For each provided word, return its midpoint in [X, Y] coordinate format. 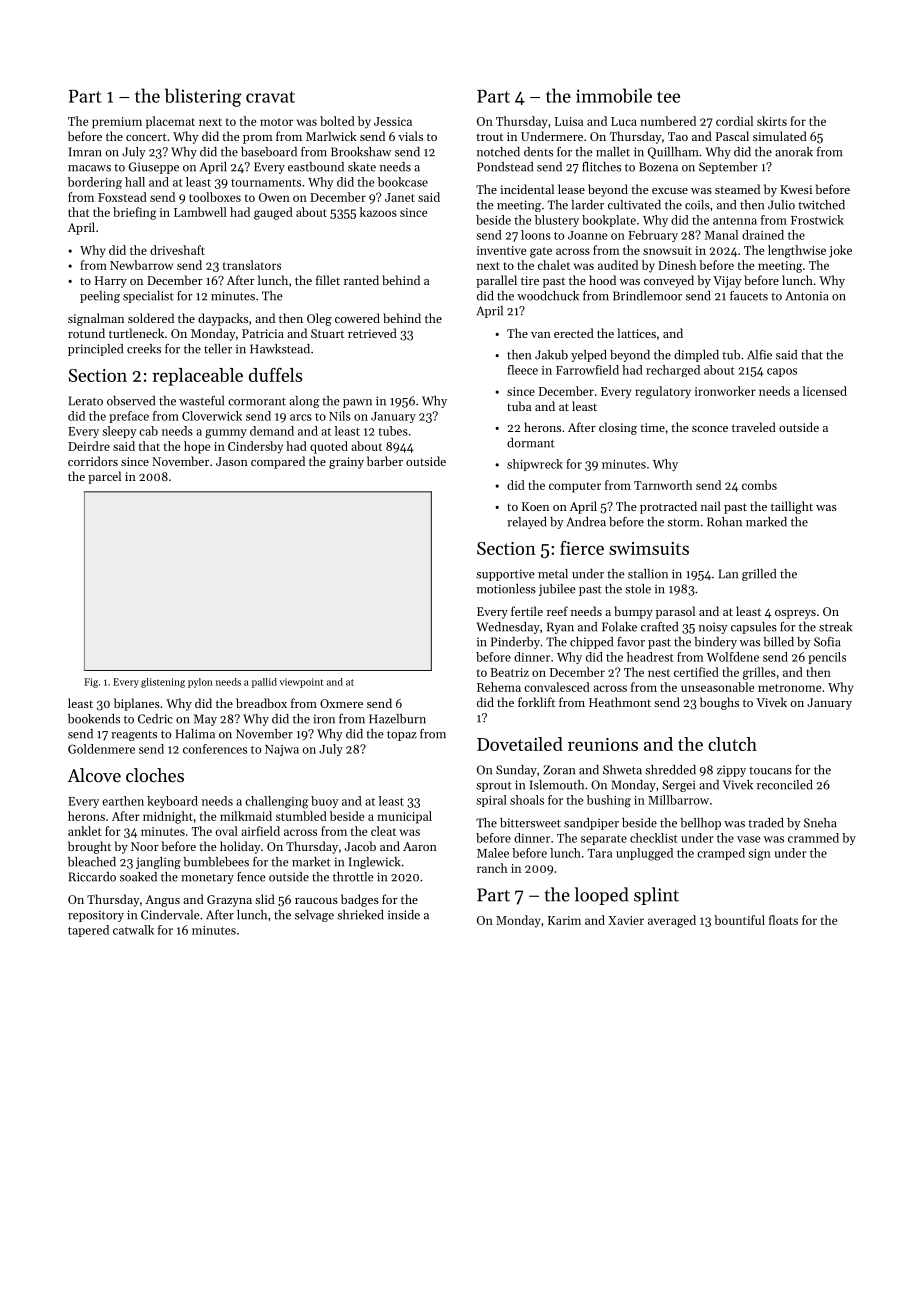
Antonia [807, 296]
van [541, 335]
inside [404, 915]
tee [668, 97]
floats [783, 920]
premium [117, 123]
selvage [314, 916]
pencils [827, 658]
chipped [591, 643]
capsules [754, 628]
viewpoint [301, 683]
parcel [104, 477]
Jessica [393, 121]
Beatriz [509, 672]
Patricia [263, 333]
